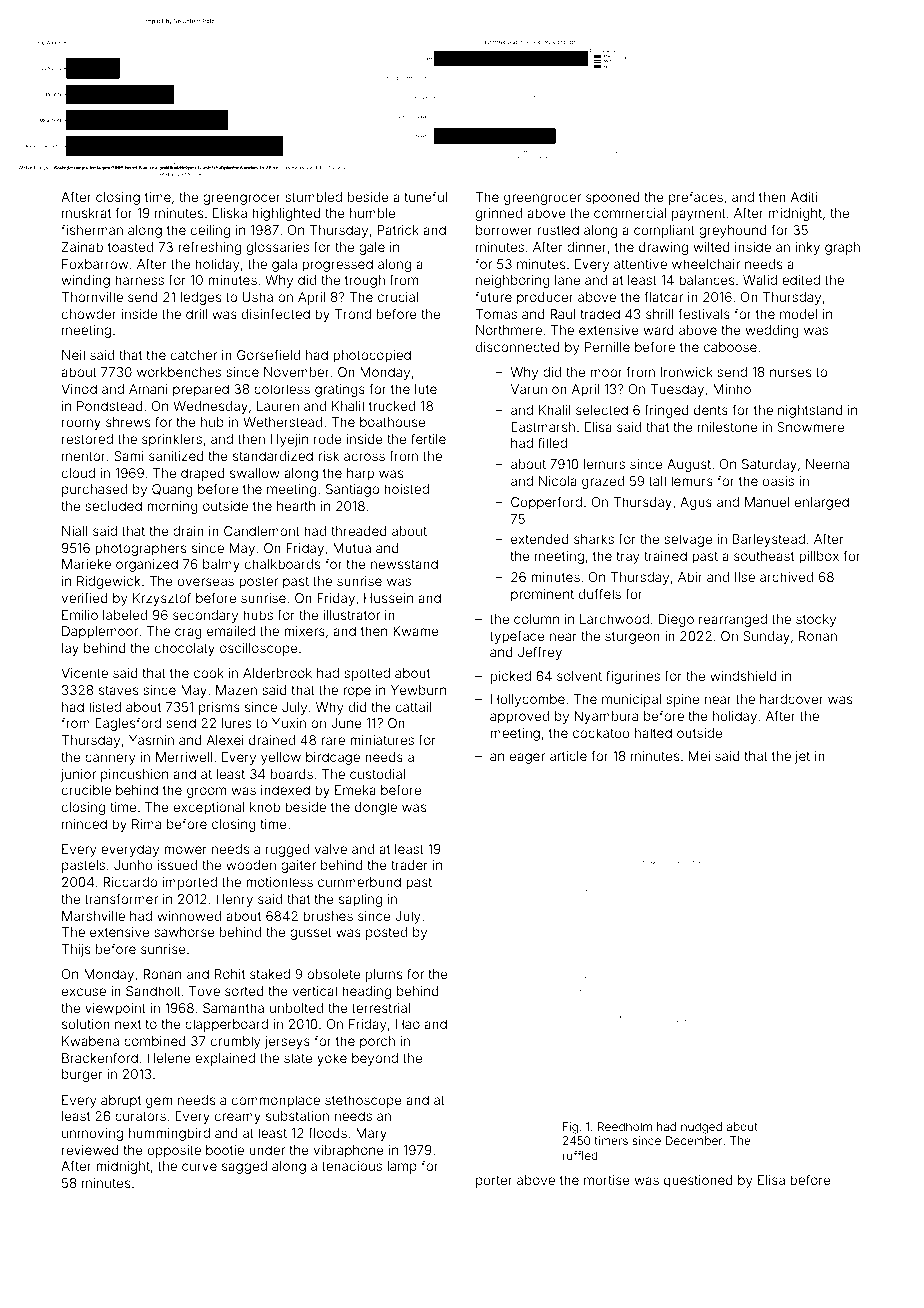 The width and height of the document is (924, 1308). Describe the element at coordinates (496, 314) in the document. I see `Tomas` at that location.
